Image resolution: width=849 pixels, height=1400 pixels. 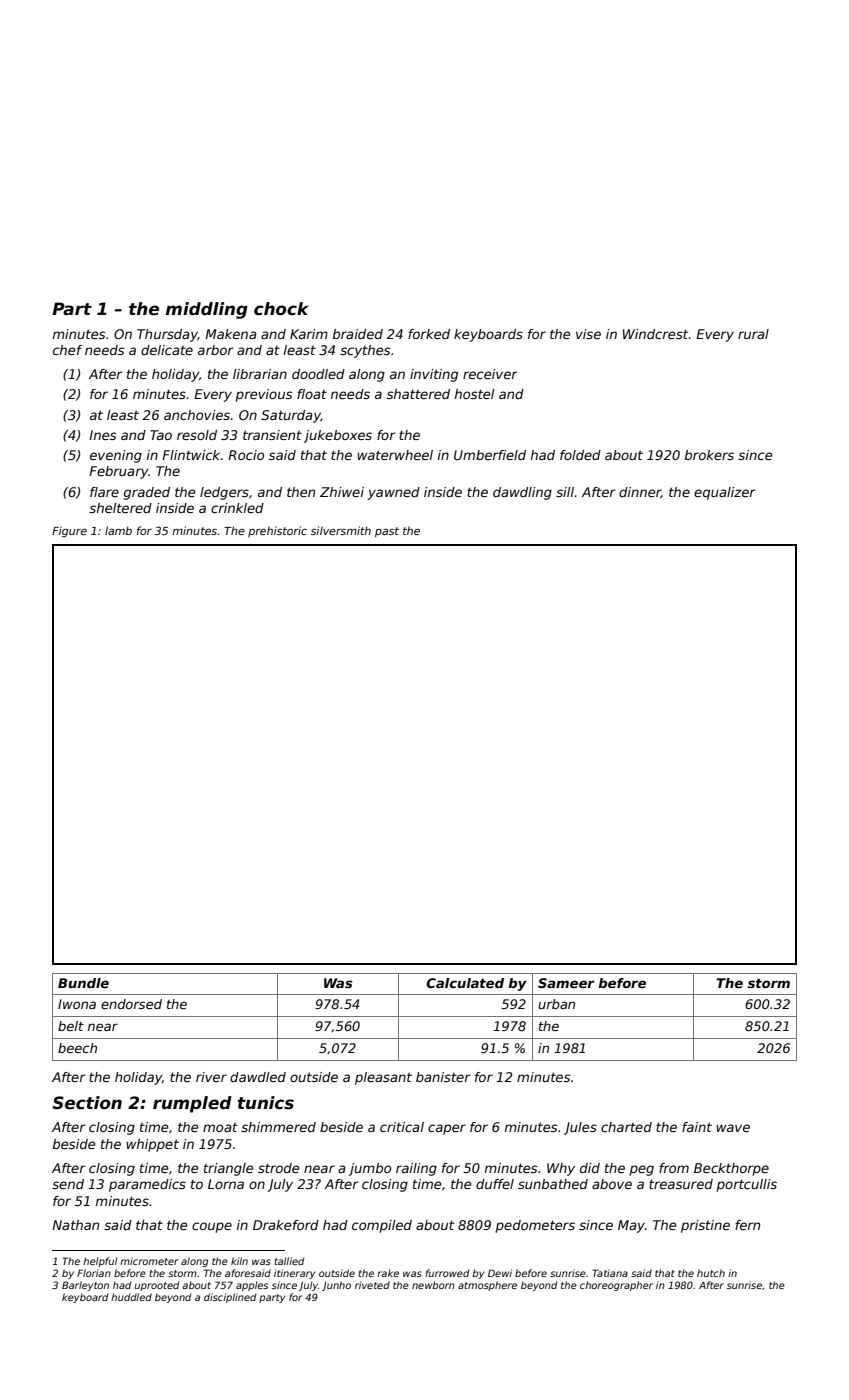 What do you see at coordinates (192, 1104) in the screenshot?
I see `rumpled` at bounding box center [192, 1104].
